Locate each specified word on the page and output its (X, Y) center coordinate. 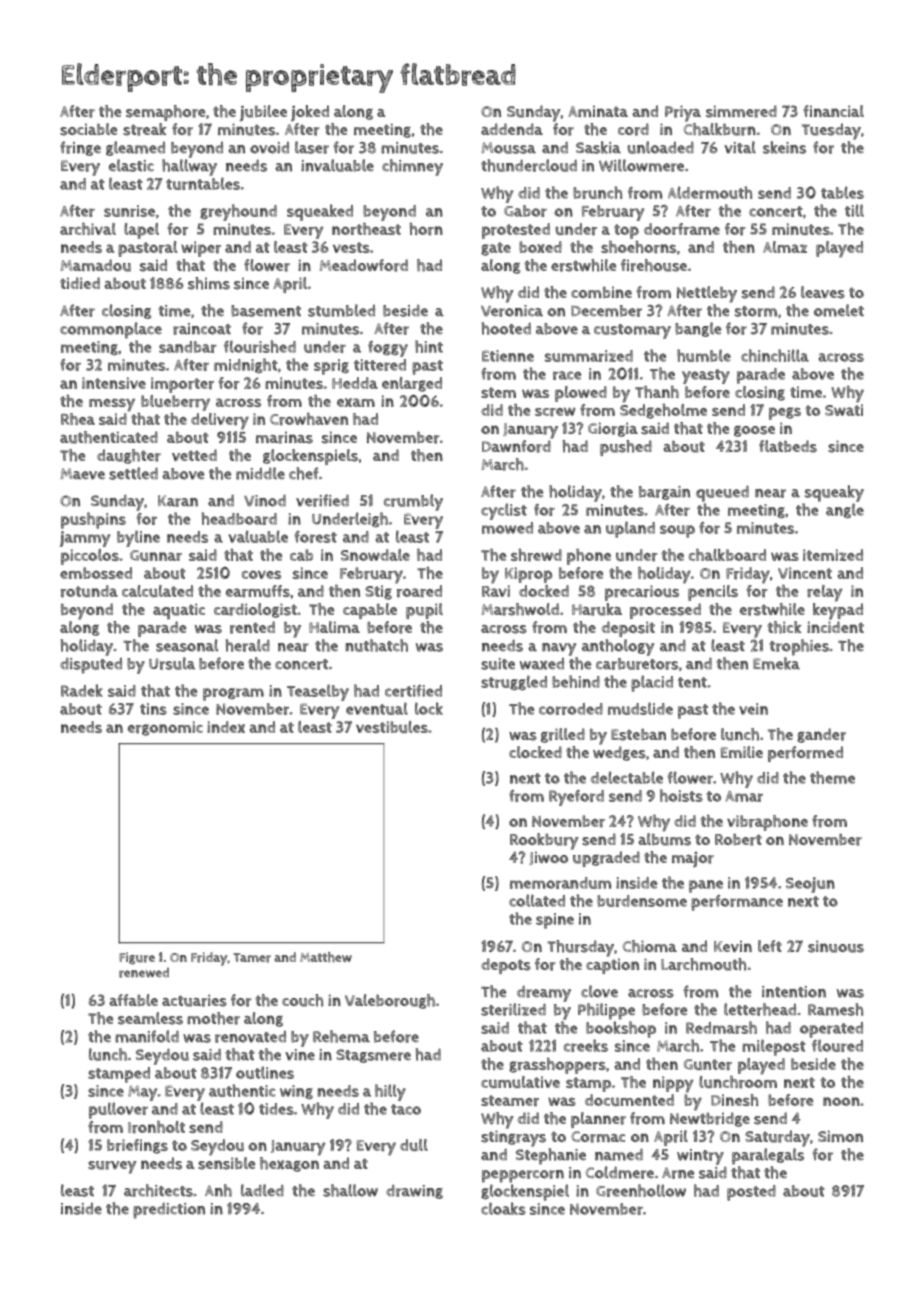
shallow (350, 1190)
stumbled (341, 310)
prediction (169, 1211)
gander (821, 735)
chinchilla (775, 355)
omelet (839, 310)
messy (112, 405)
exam (356, 402)
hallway (189, 167)
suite (498, 664)
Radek (82, 690)
